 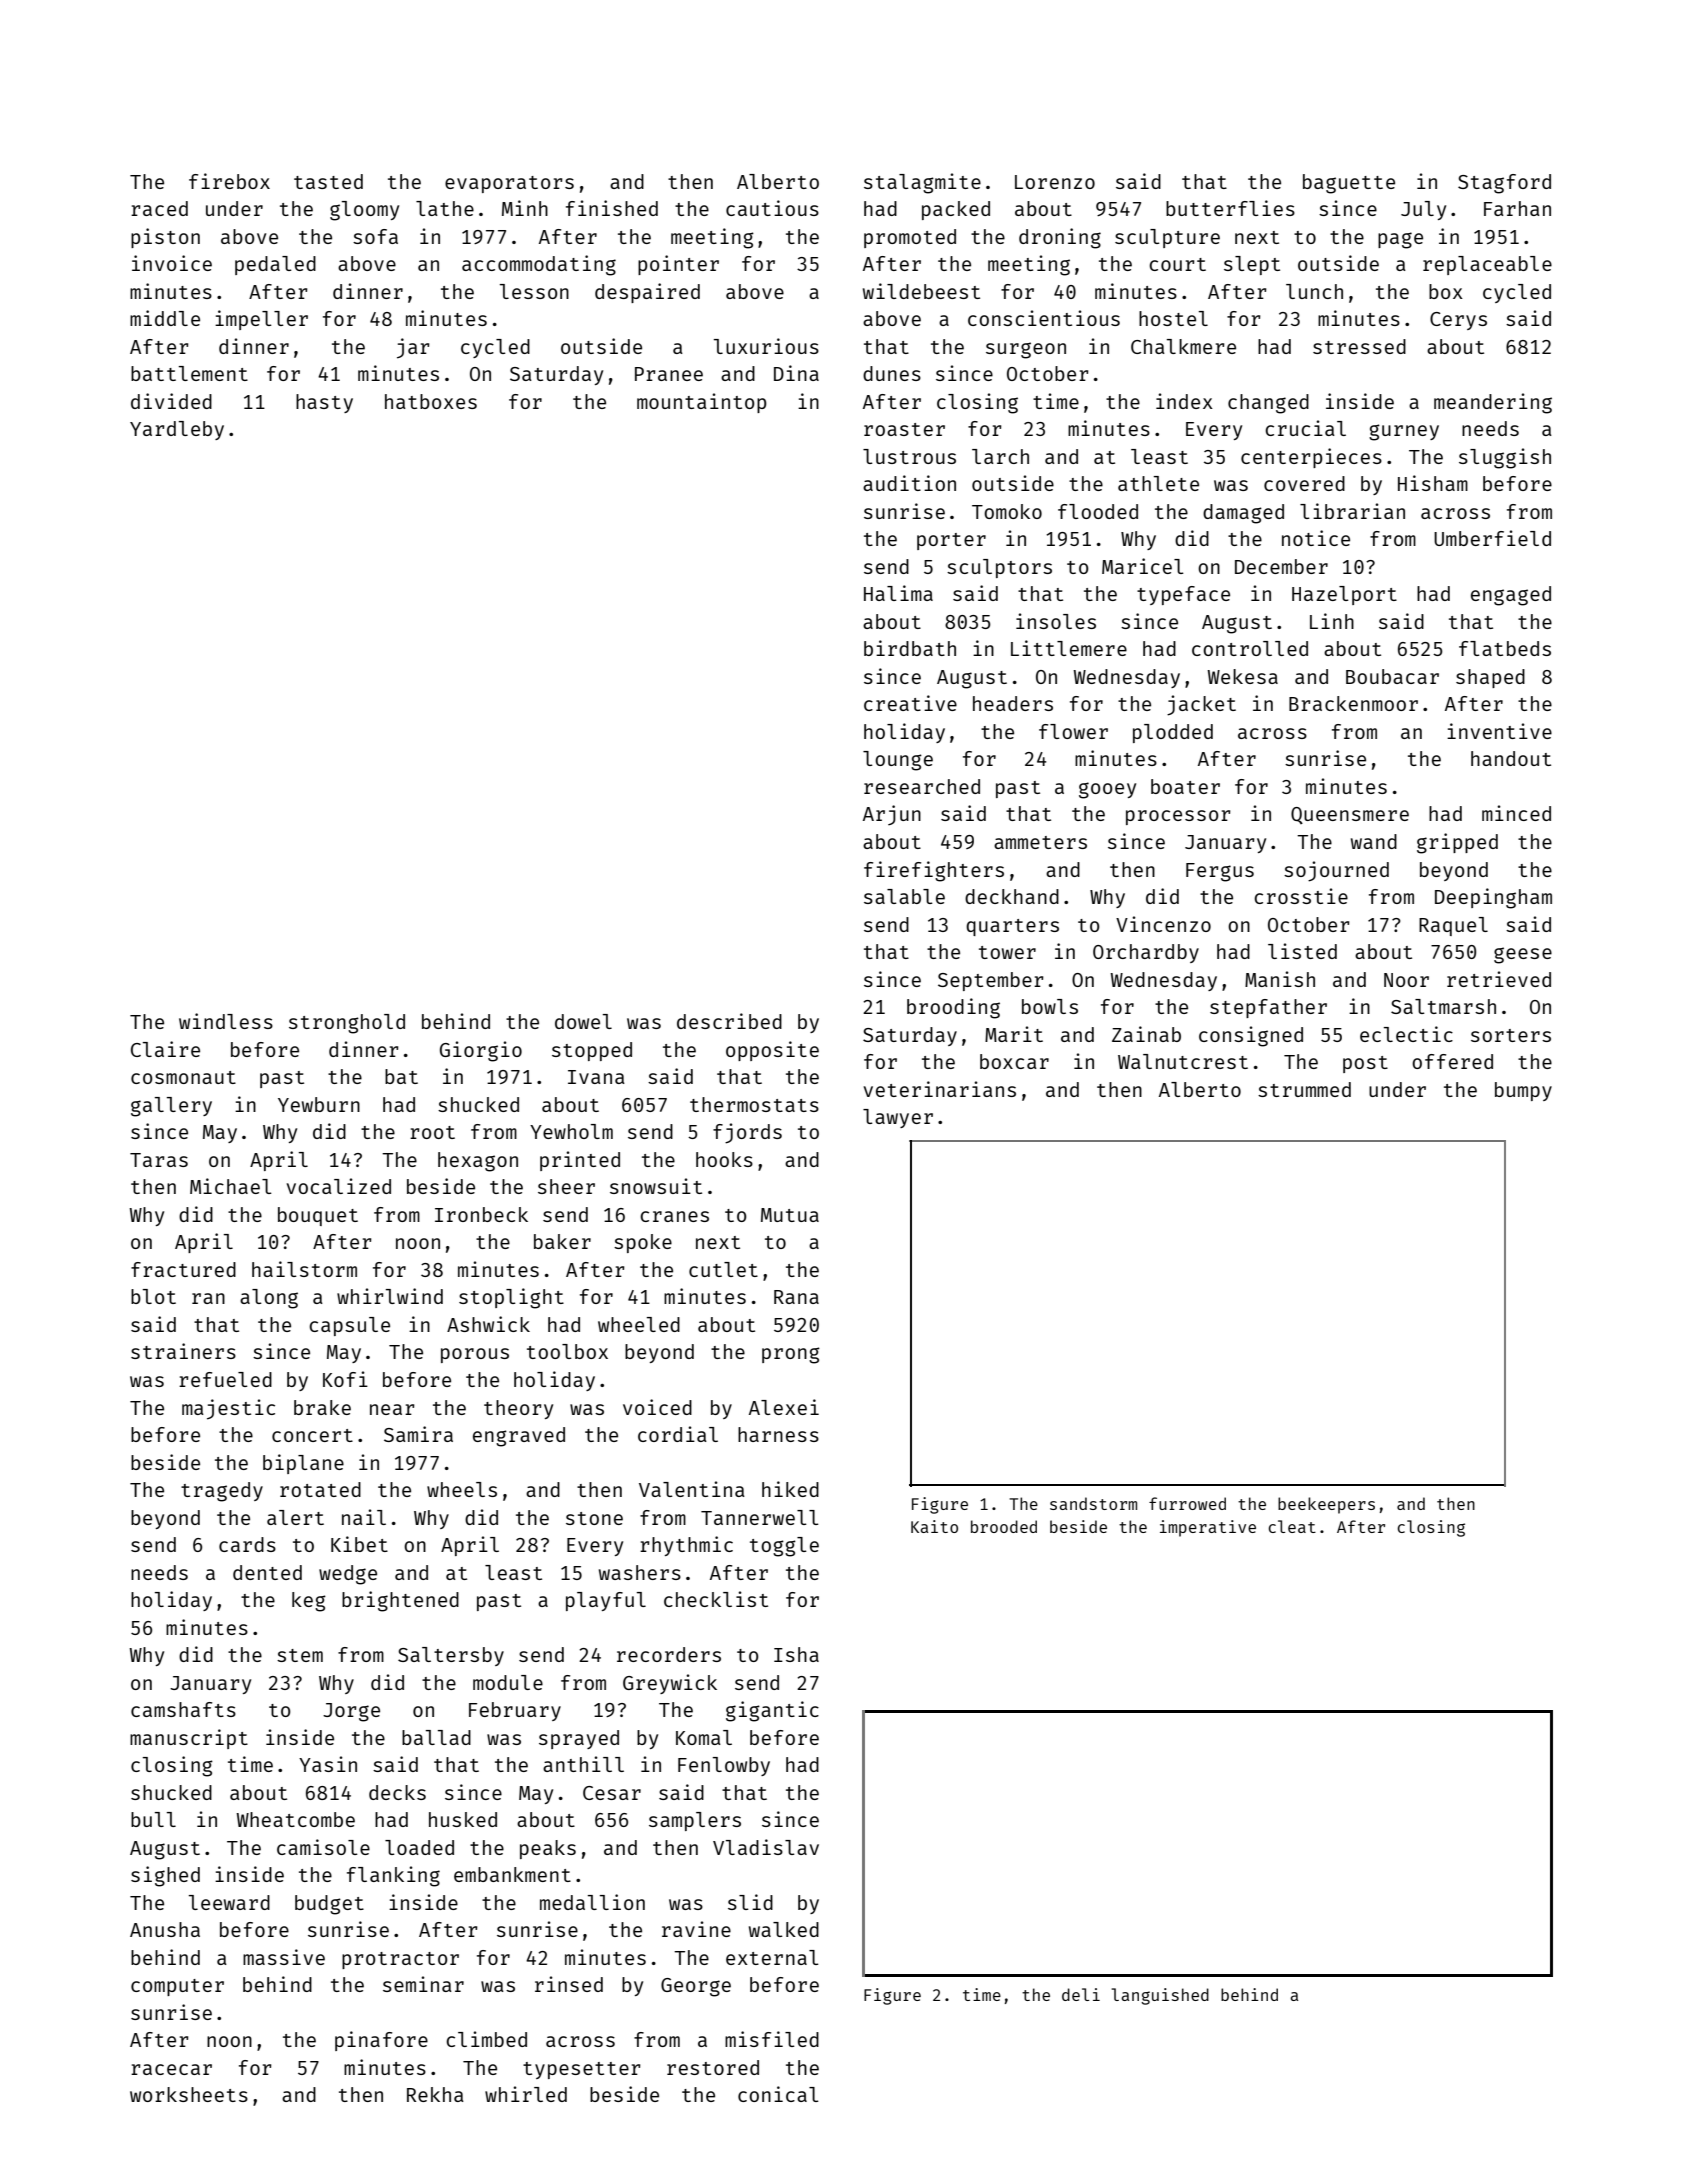 I want to click on described, so click(x=729, y=1021).
